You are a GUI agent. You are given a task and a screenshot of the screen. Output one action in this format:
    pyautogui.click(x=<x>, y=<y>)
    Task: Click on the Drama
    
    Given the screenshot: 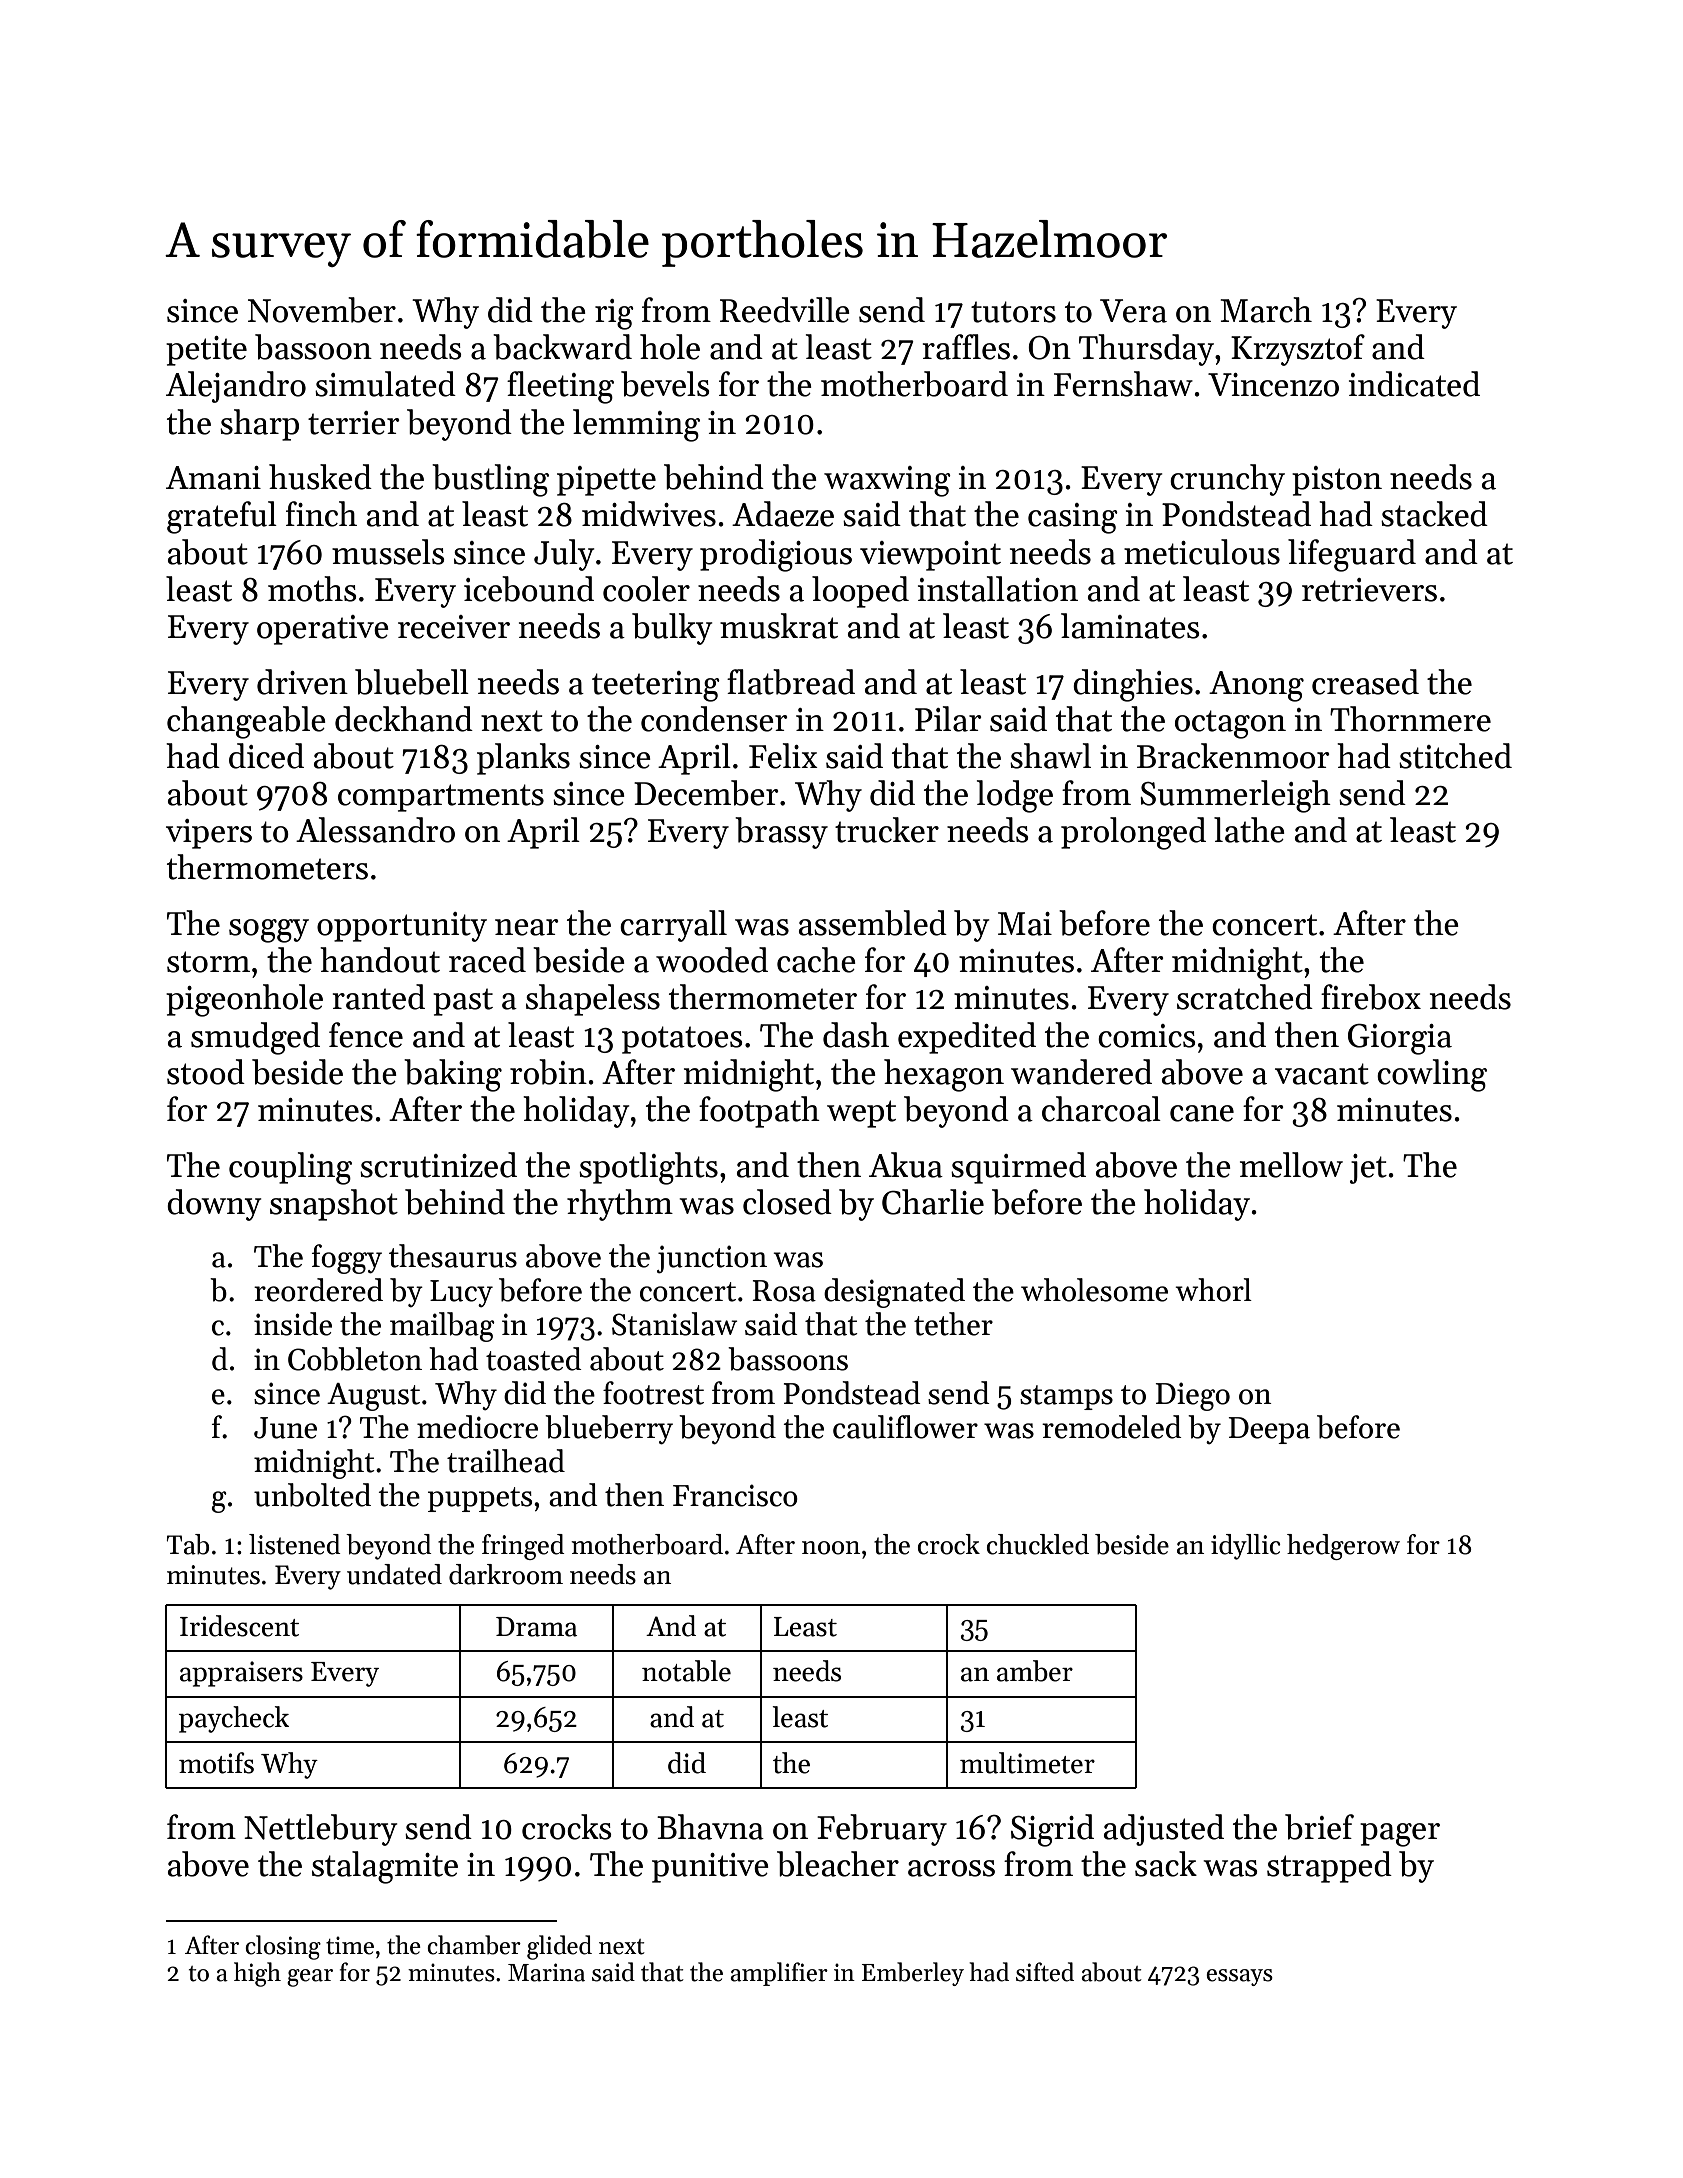 What is the action you would take?
    pyautogui.click(x=536, y=1627)
